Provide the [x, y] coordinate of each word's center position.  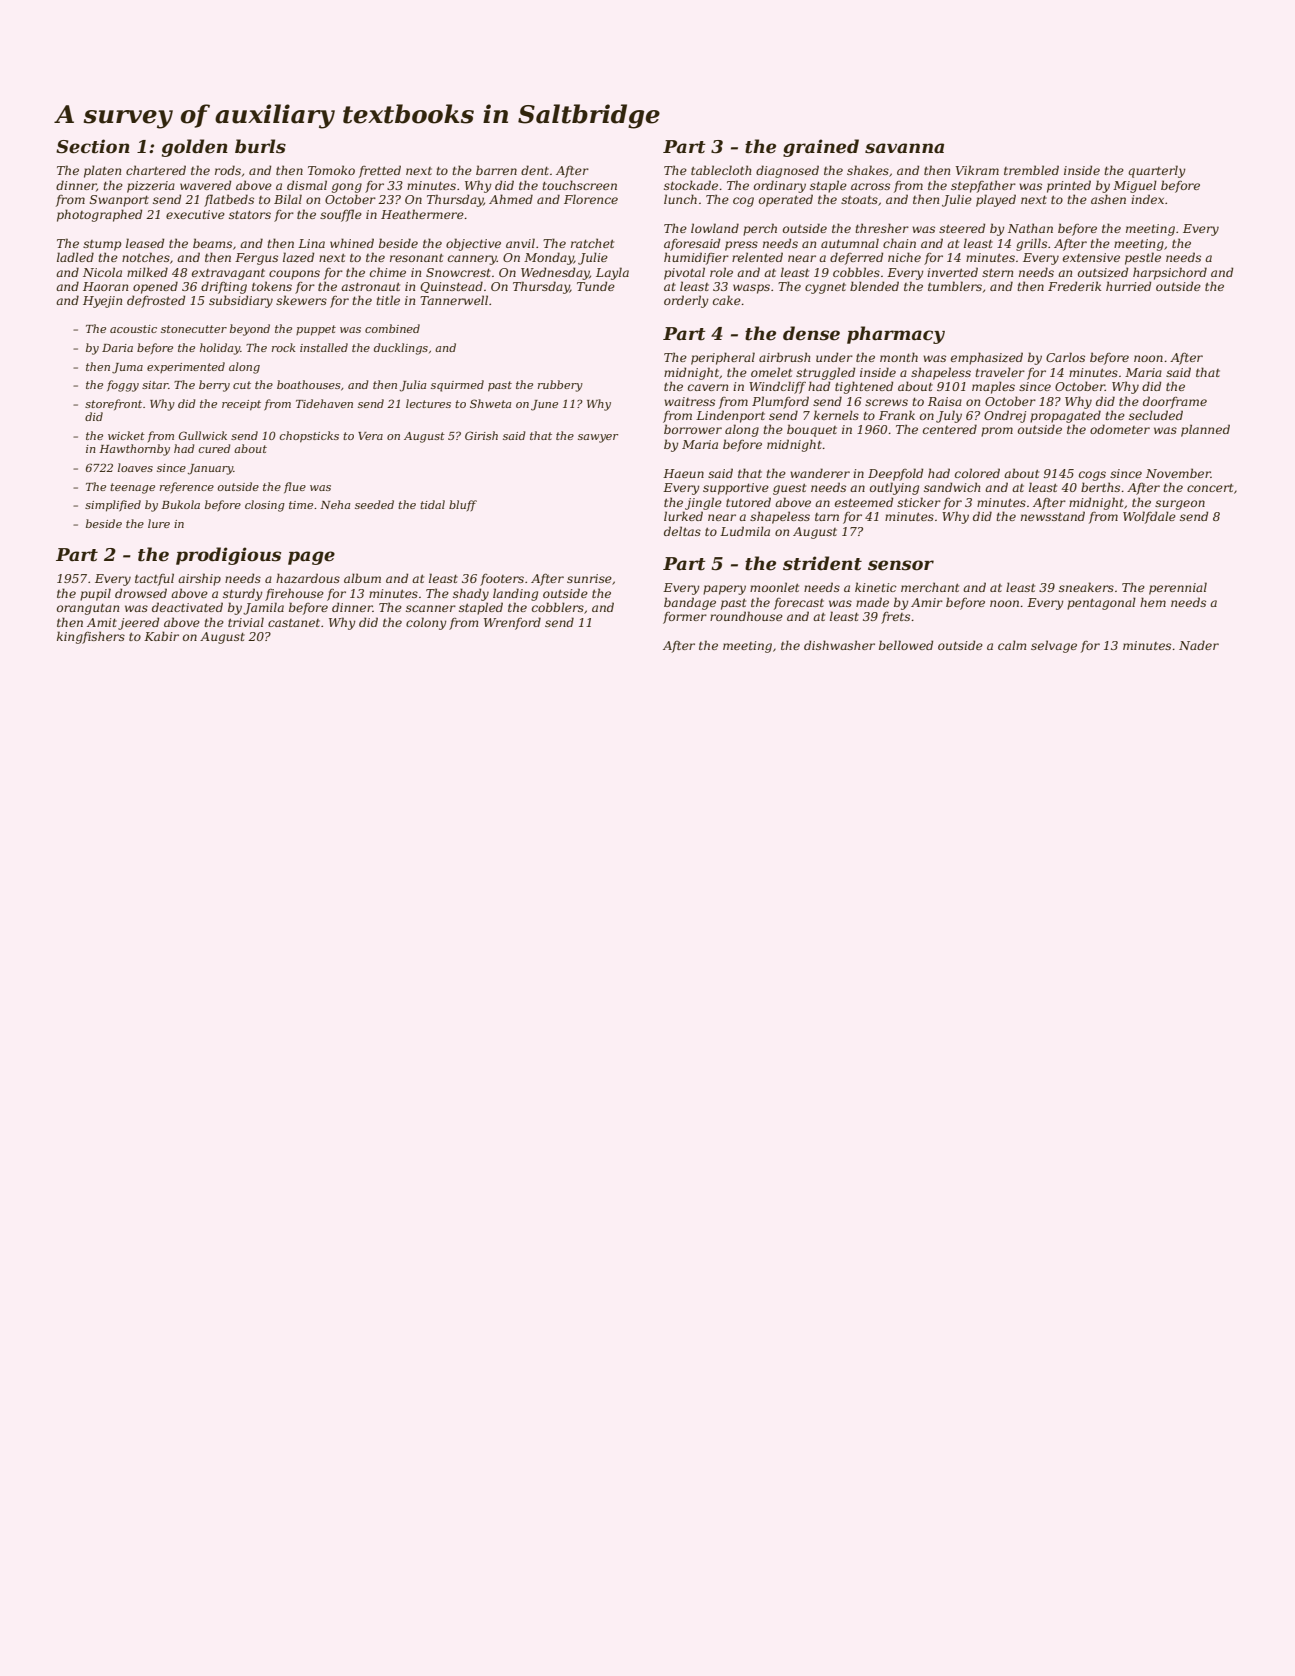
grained [821, 148]
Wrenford [512, 623]
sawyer [598, 438]
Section [93, 146]
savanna [904, 148]
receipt [241, 405]
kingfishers [91, 637]
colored [977, 473]
